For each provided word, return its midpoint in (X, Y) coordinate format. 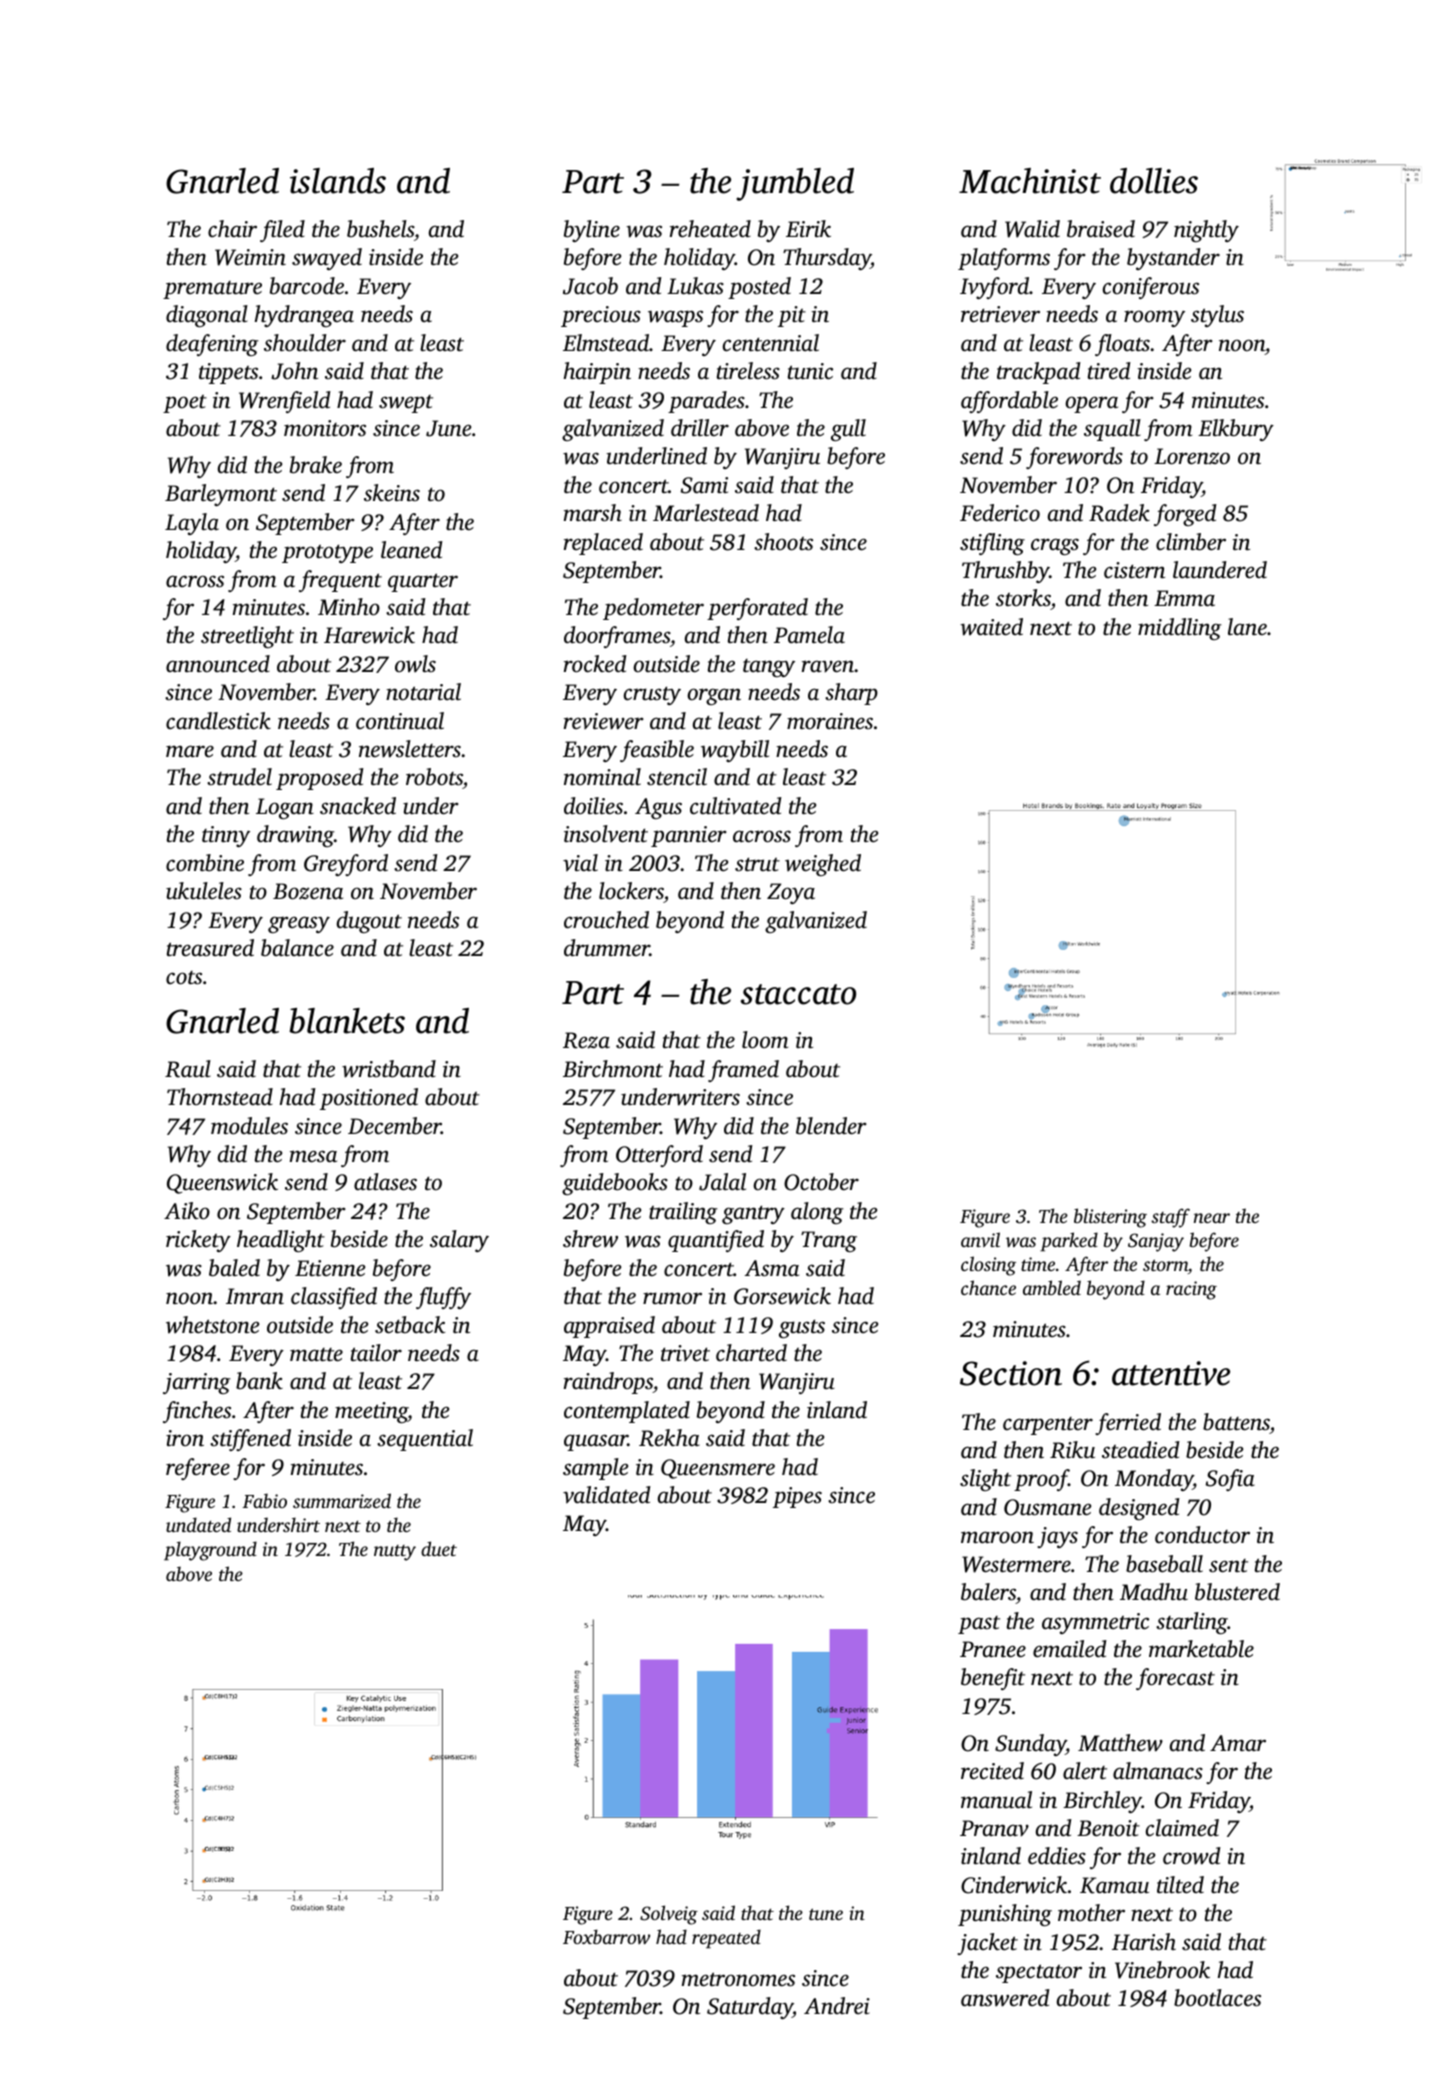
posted (759, 288)
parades (706, 402)
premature (212, 290)
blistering (1110, 1218)
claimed (1182, 1828)
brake (316, 465)
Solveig (669, 1915)
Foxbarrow (606, 1936)
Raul (188, 1069)
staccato (798, 994)
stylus (1217, 316)
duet (439, 1548)
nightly (1206, 231)
